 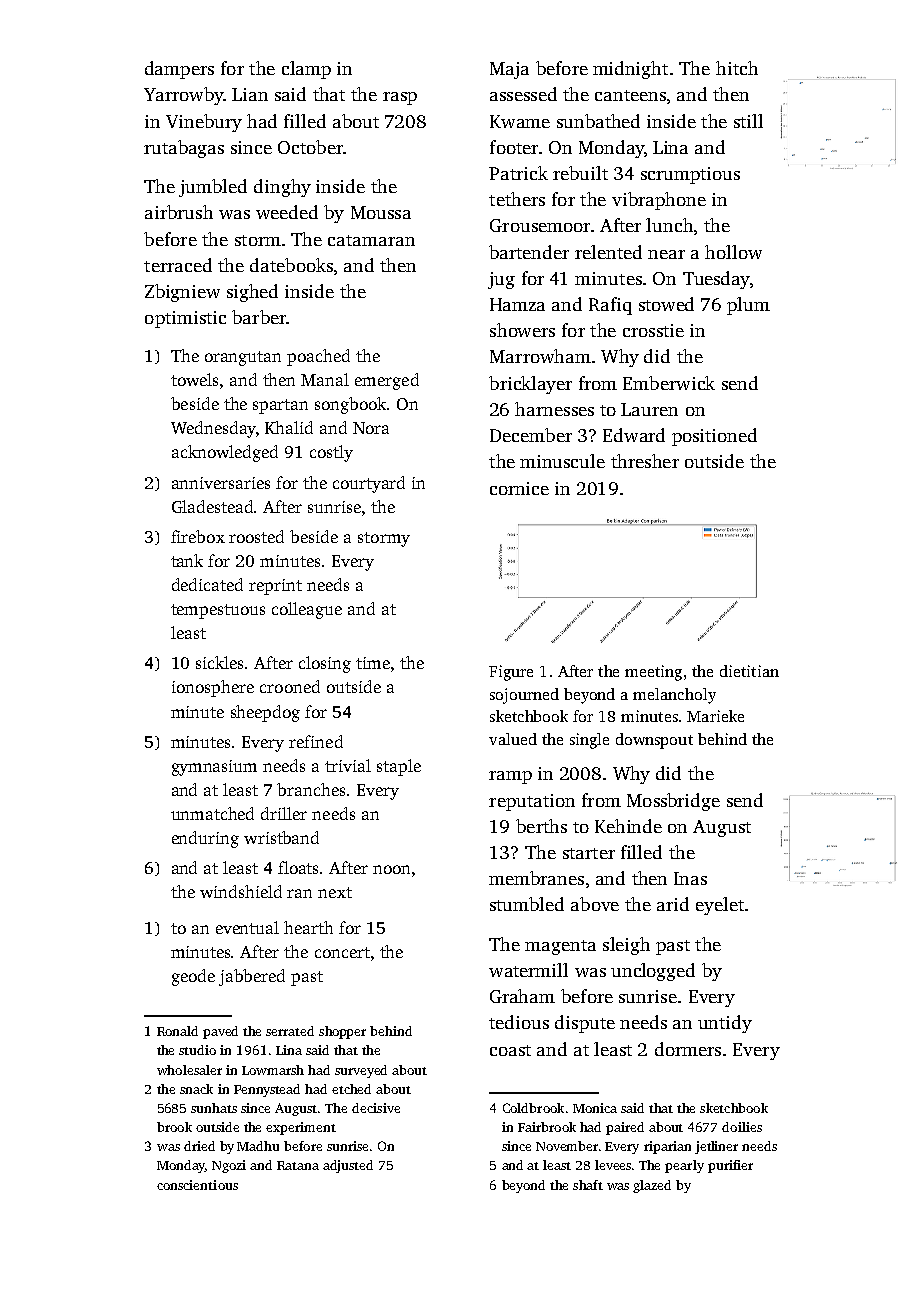 What do you see at coordinates (214, 768) in the screenshot?
I see `gymnasium` at bounding box center [214, 768].
